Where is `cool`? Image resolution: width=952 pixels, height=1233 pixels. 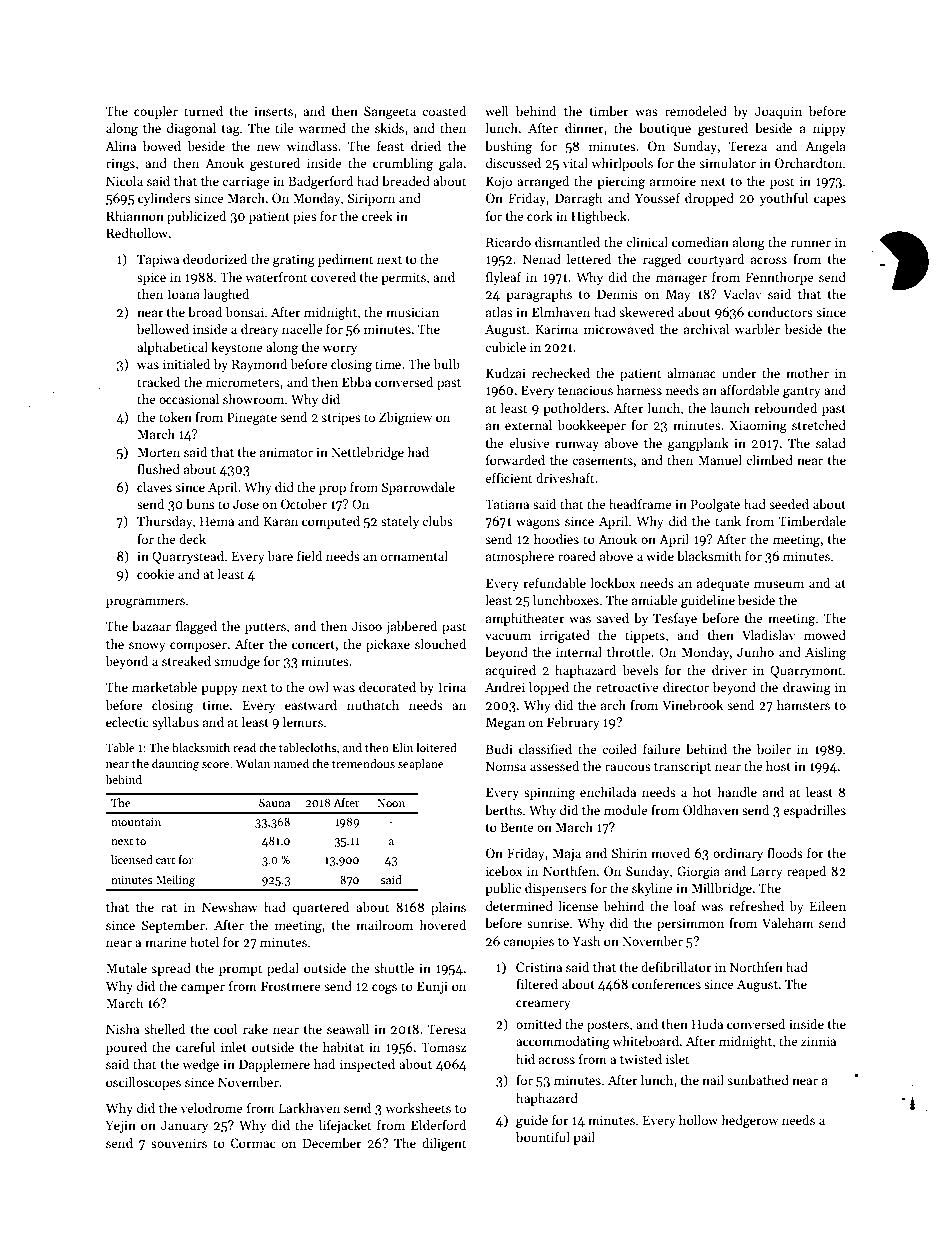 cool is located at coordinates (225, 1029).
